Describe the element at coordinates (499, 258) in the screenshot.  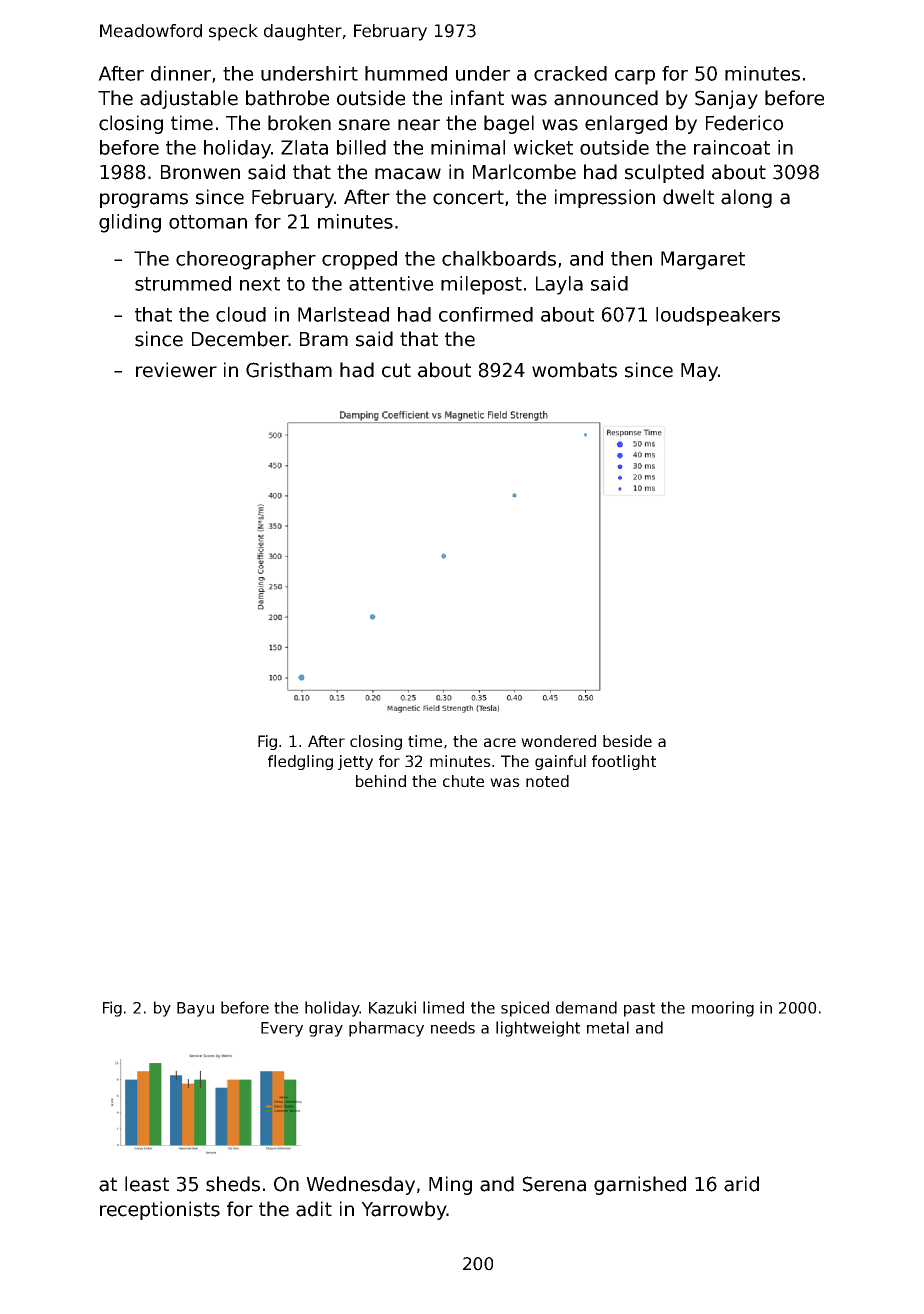
I see `chalkboards` at that location.
